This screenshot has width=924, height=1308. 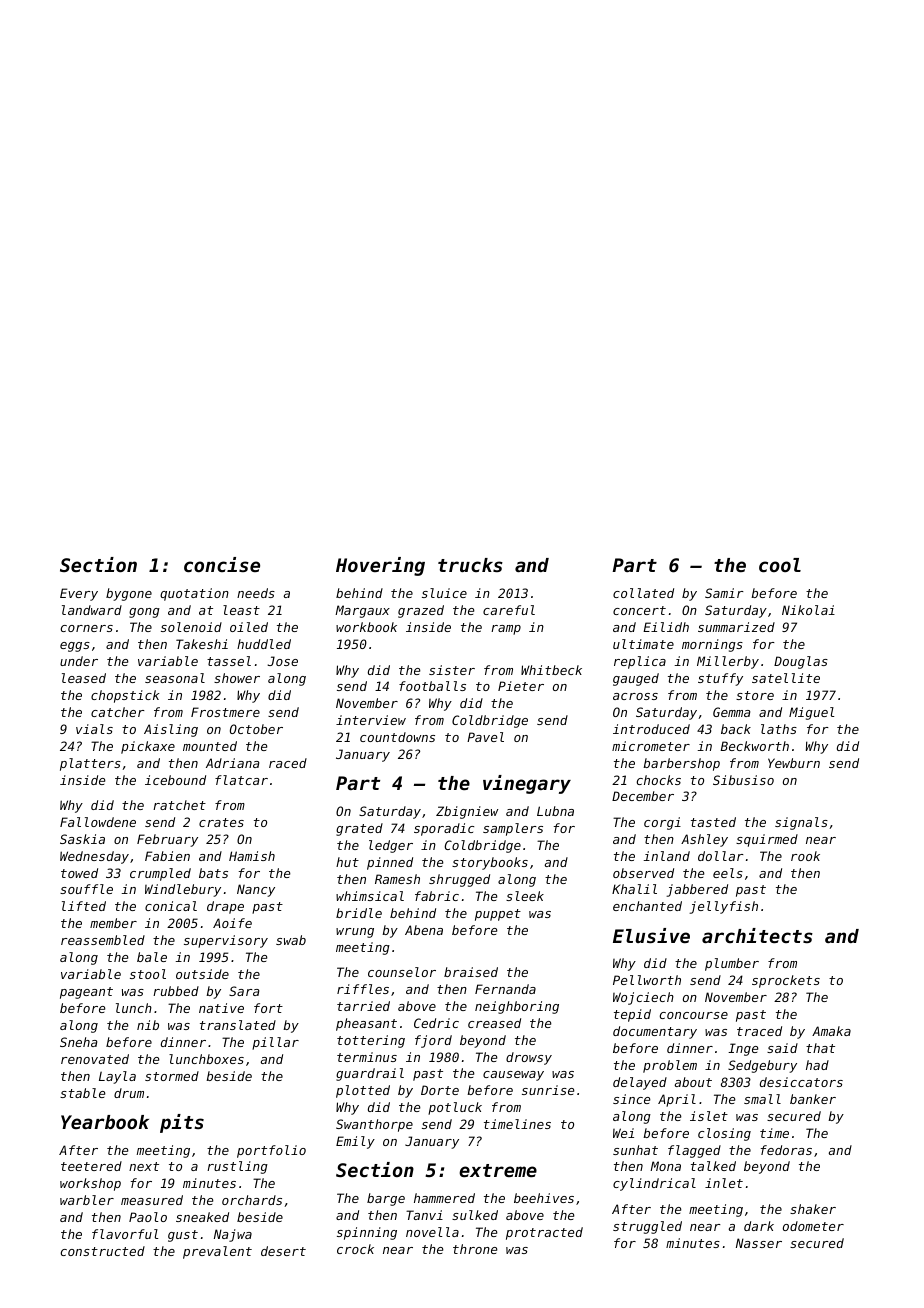 What do you see at coordinates (355, 1249) in the screenshot?
I see `crock` at bounding box center [355, 1249].
